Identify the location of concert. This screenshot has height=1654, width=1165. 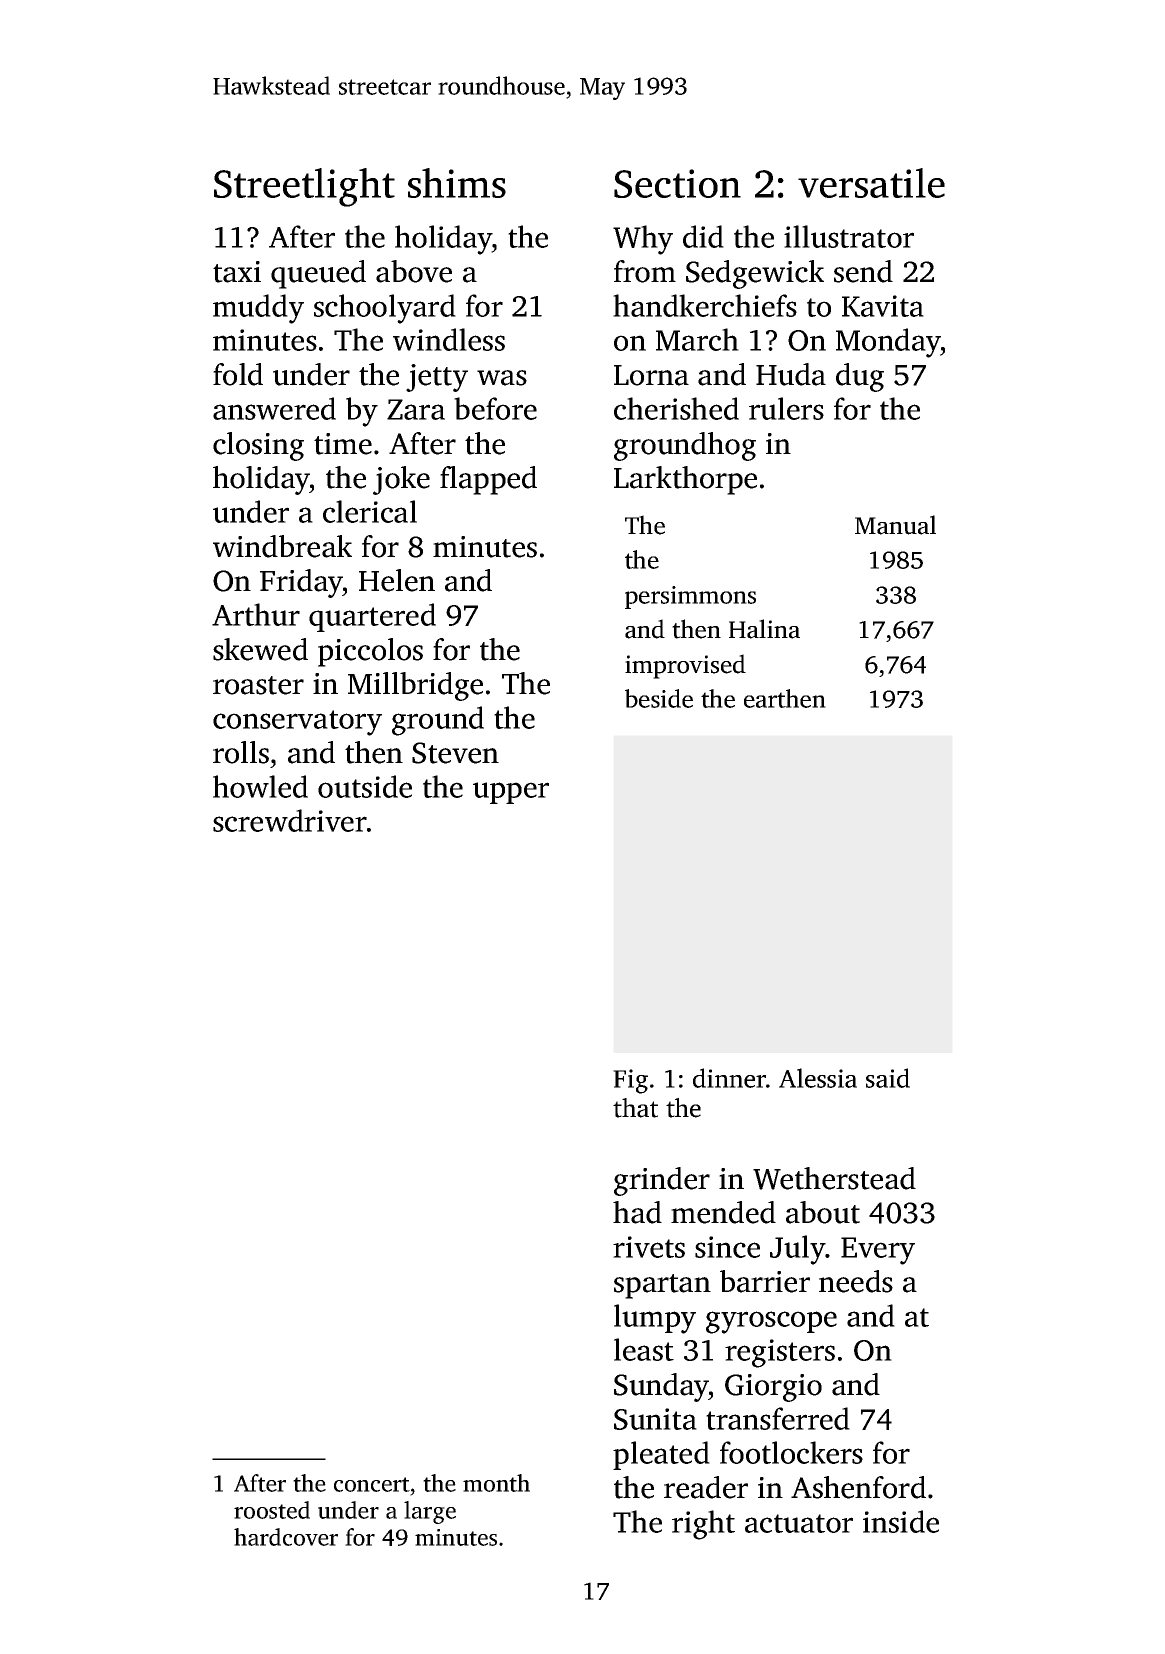
(372, 1484).
